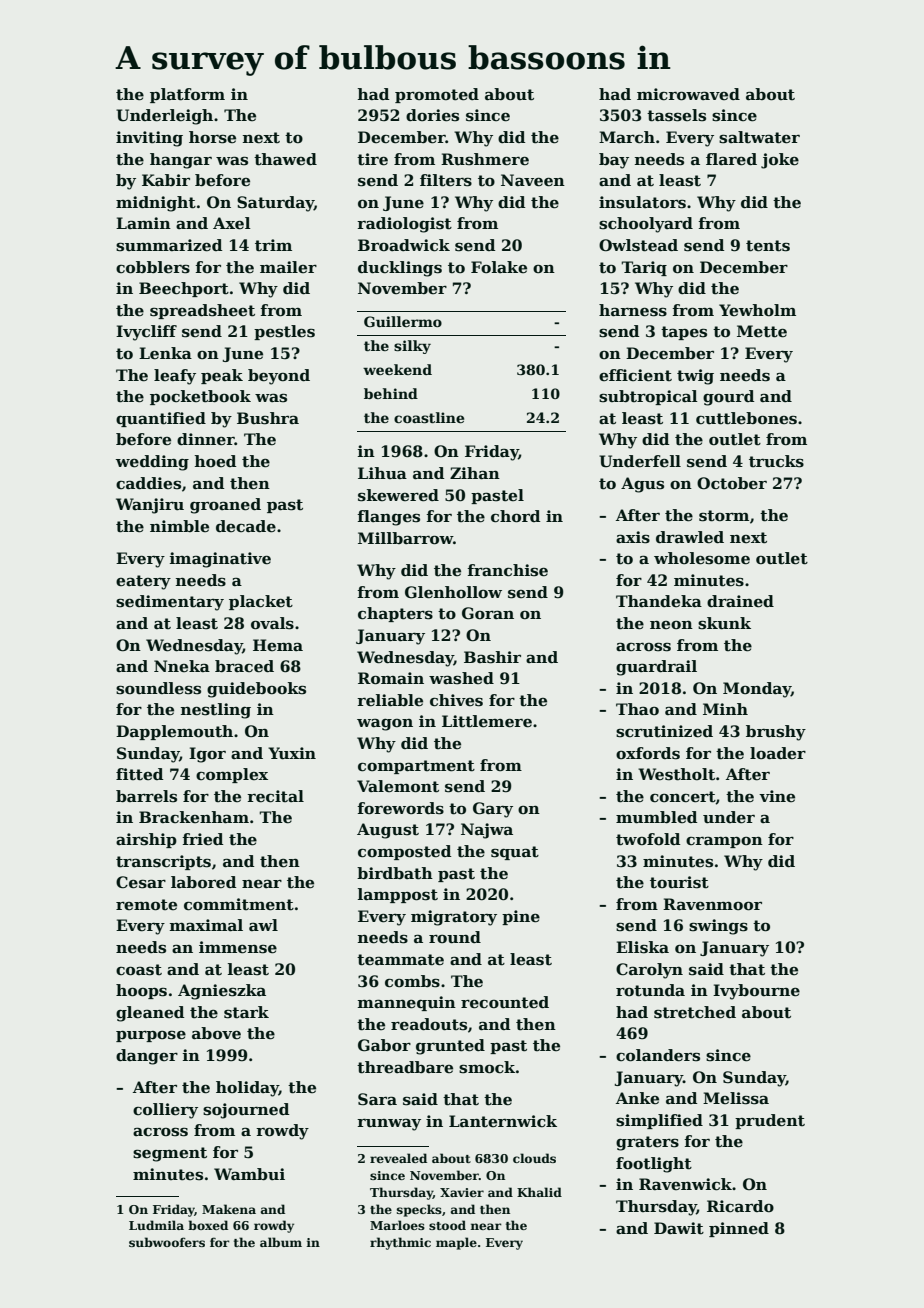 The image size is (924, 1308). Describe the element at coordinates (281, 1242) in the image. I see `album` at that location.
